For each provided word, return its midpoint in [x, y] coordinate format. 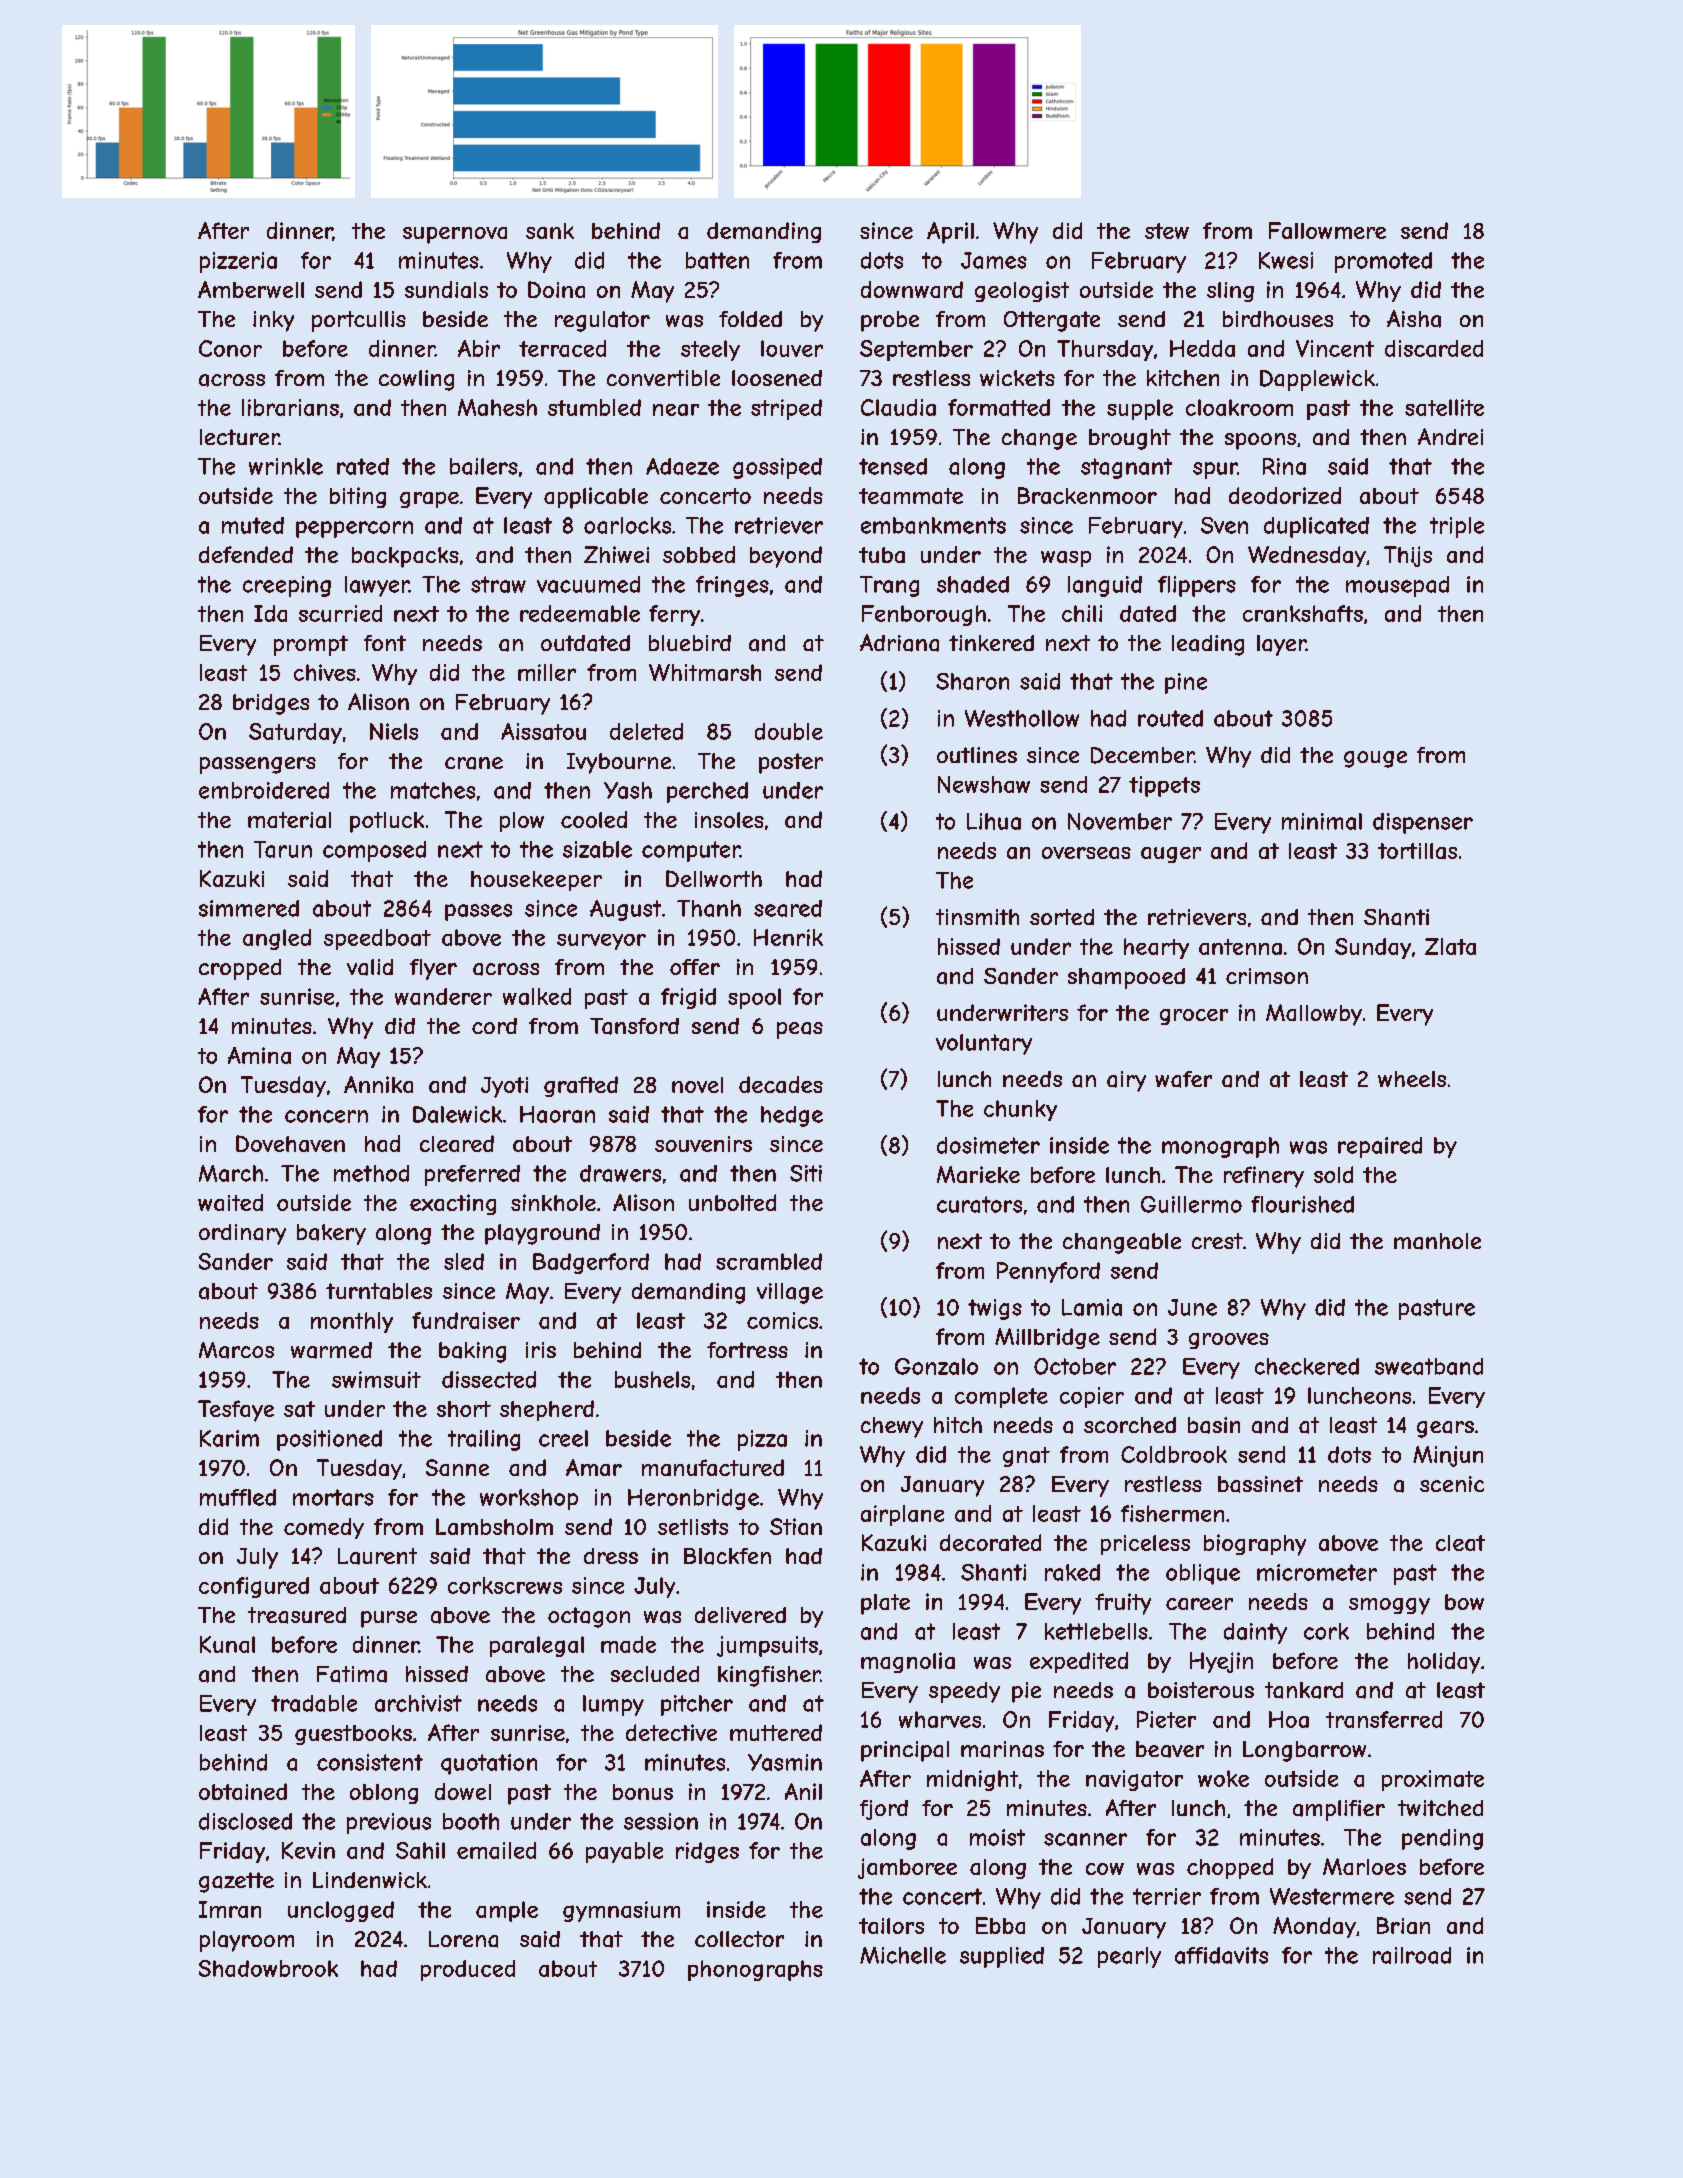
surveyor [601, 942]
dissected [489, 1379]
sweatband [1429, 1366]
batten [717, 260]
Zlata [1450, 946]
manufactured [713, 1467]
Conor [230, 348]
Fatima [352, 1674]
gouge [1375, 759]
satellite [1444, 407]
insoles [729, 820]
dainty [1255, 1633]
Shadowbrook [268, 1968]
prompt [311, 645]
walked [537, 996]
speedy [964, 1692]
